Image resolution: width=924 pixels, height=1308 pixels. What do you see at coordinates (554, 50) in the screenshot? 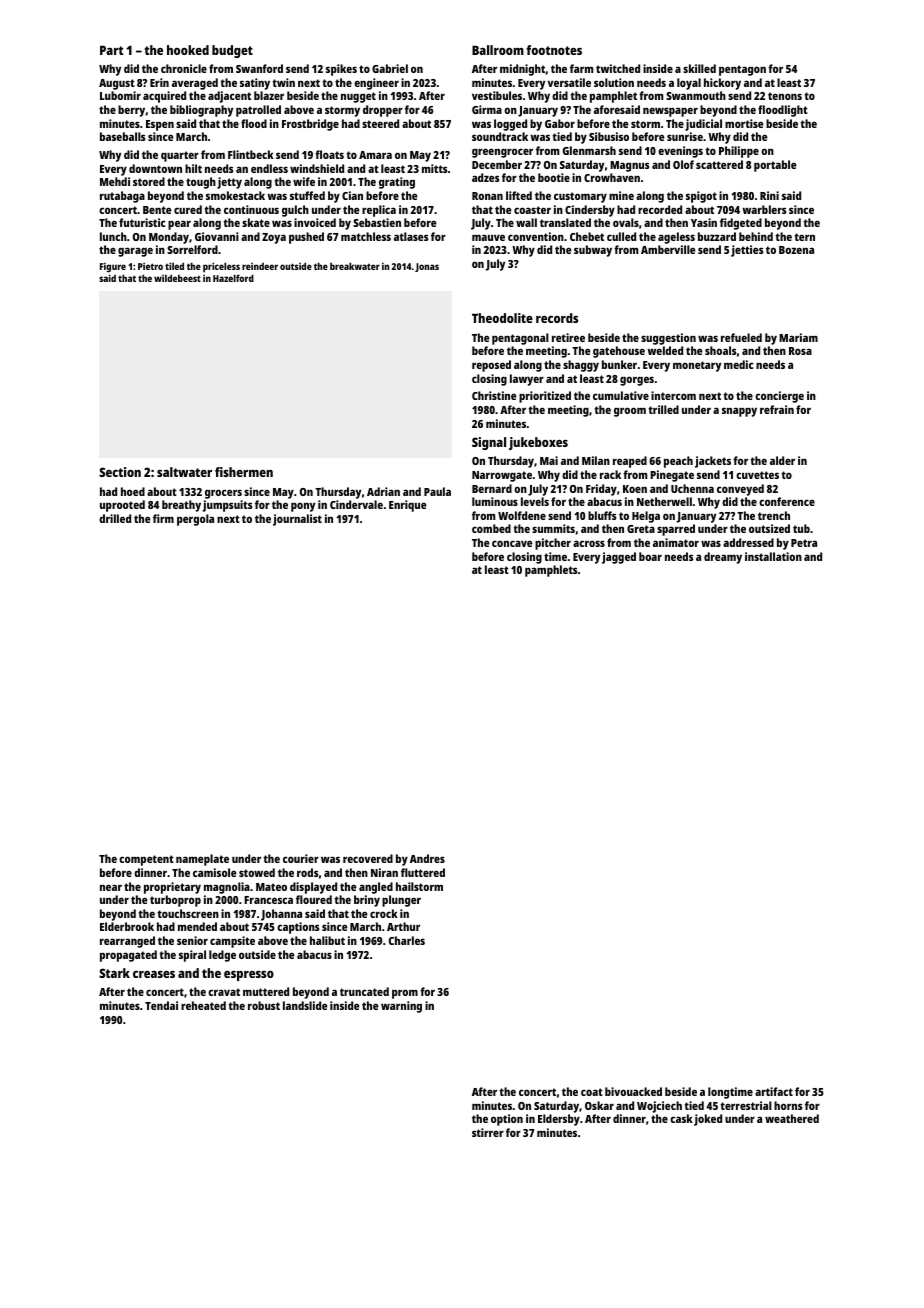
I see `footnotes` at bounding box center [554, 50].
